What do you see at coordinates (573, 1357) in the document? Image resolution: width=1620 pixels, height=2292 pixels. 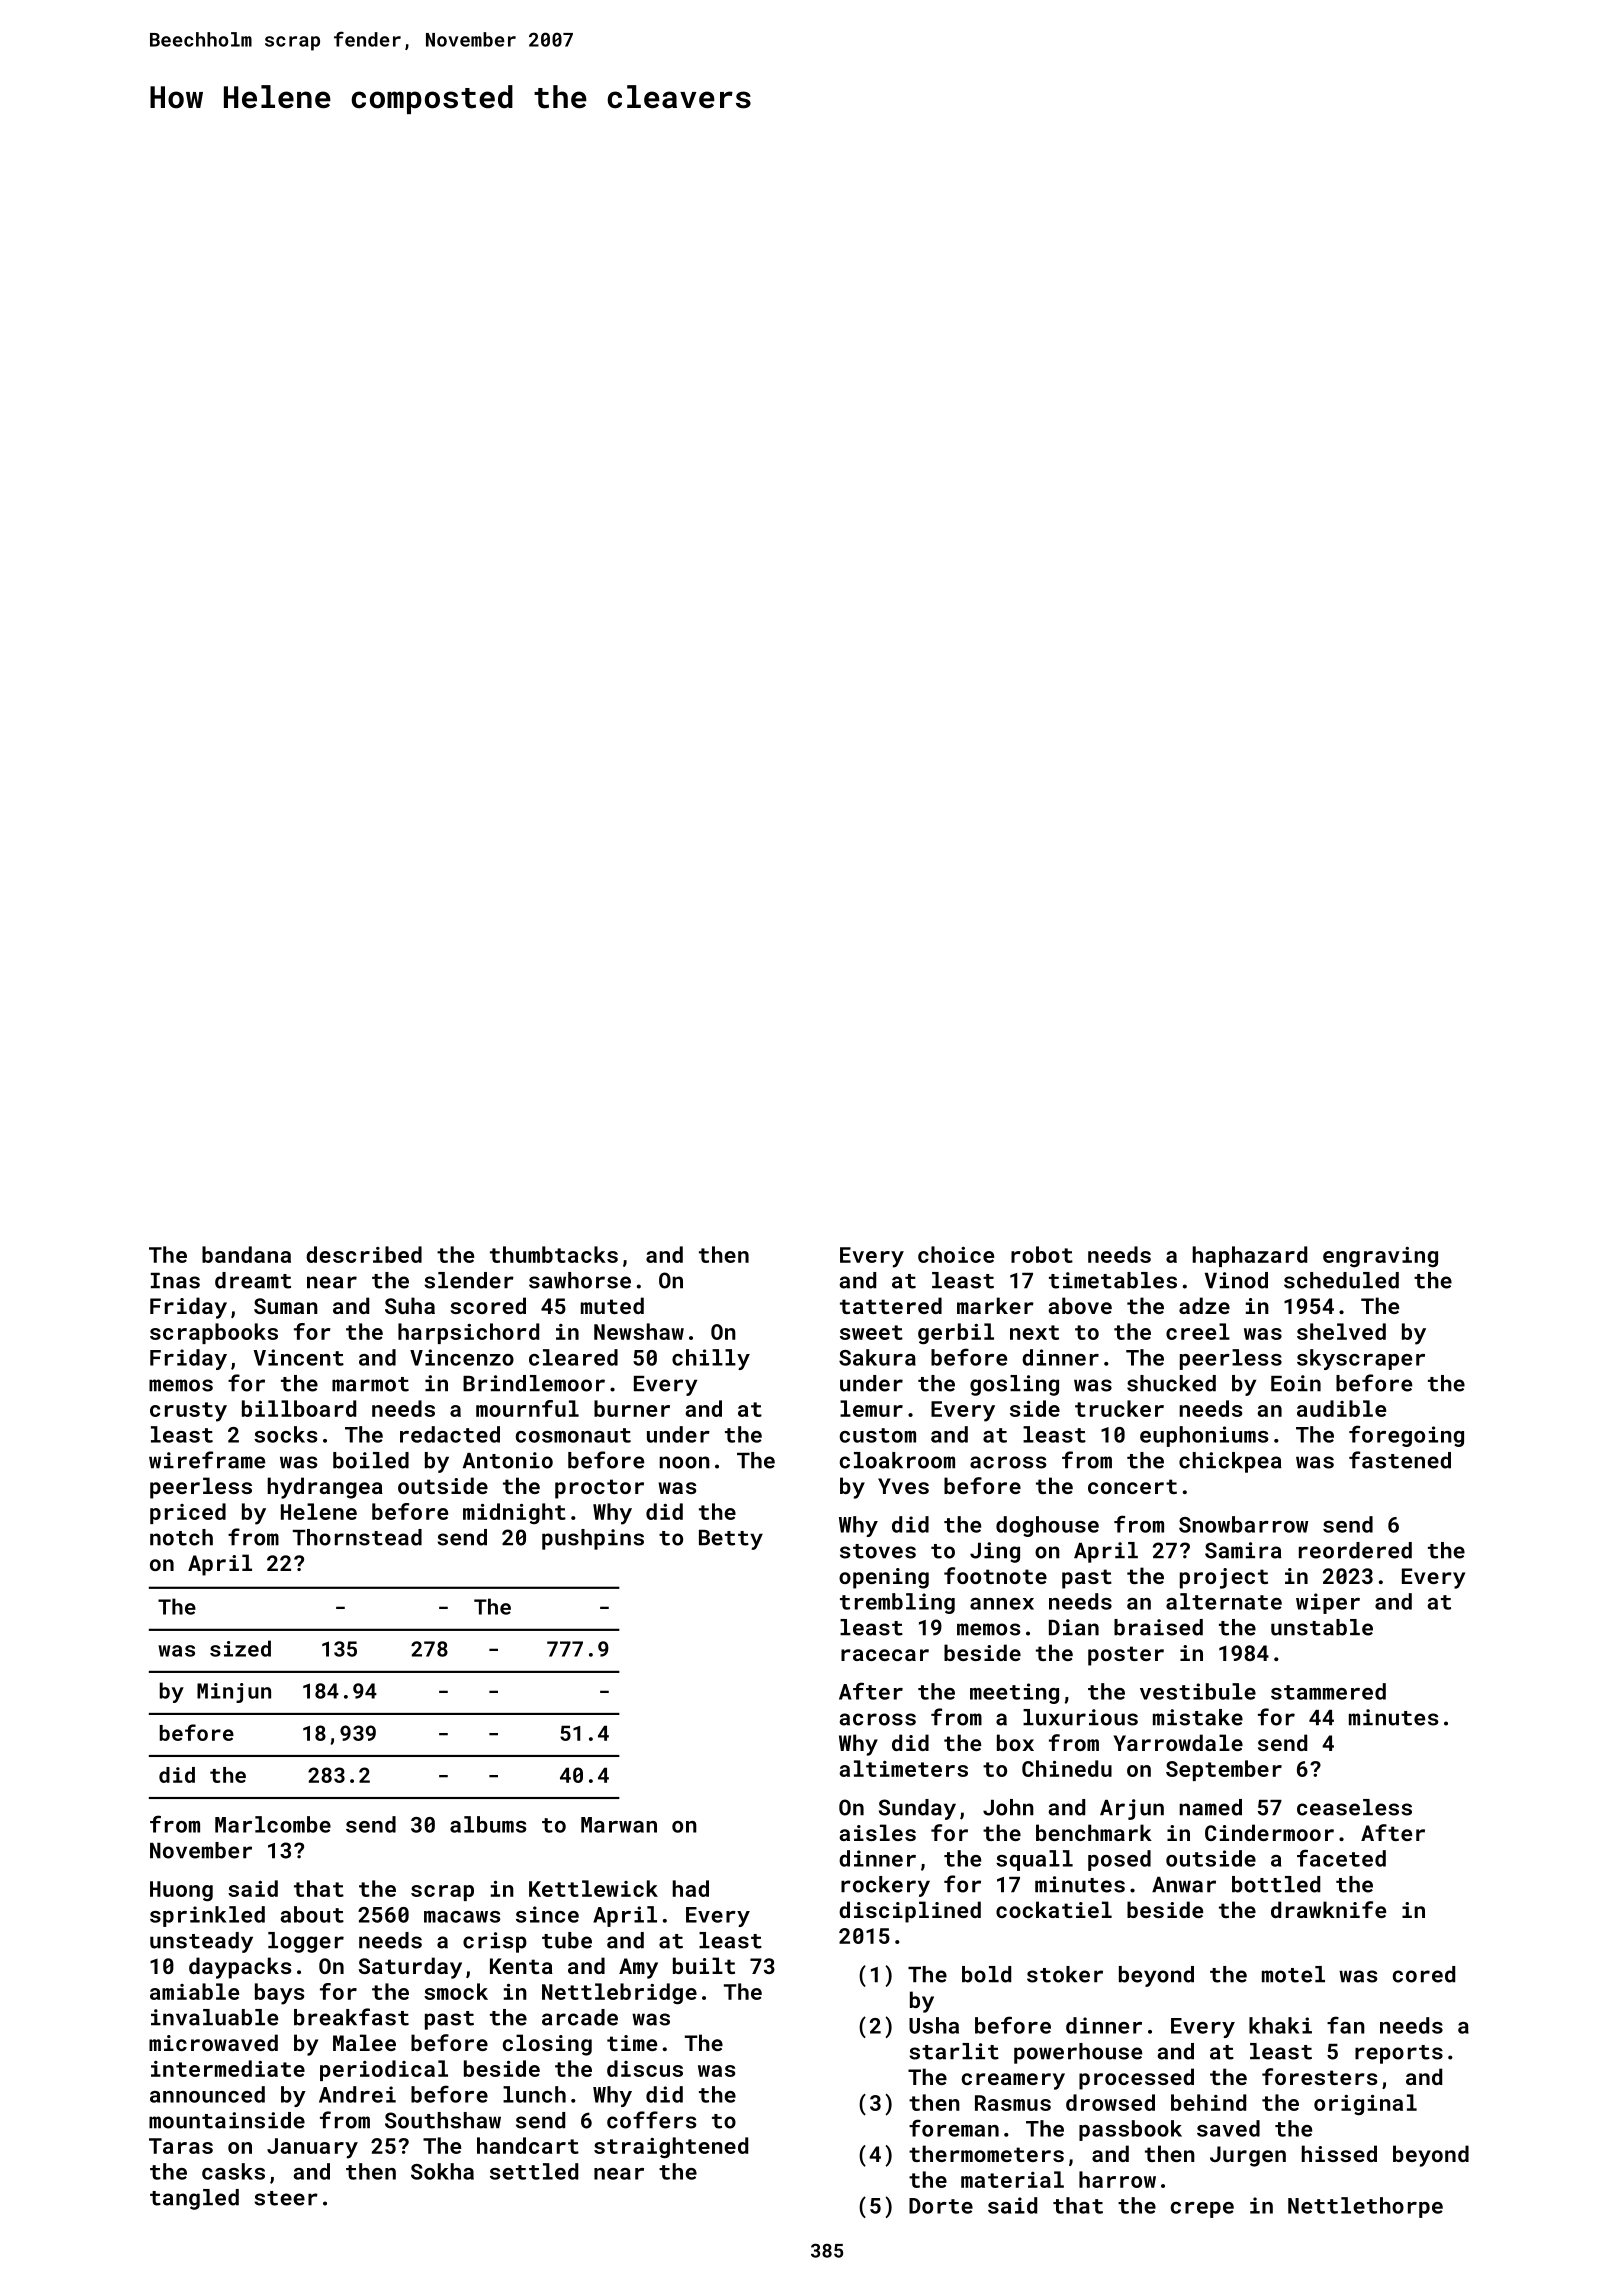 I see `cleared` at bounding box center [573, 1357].
